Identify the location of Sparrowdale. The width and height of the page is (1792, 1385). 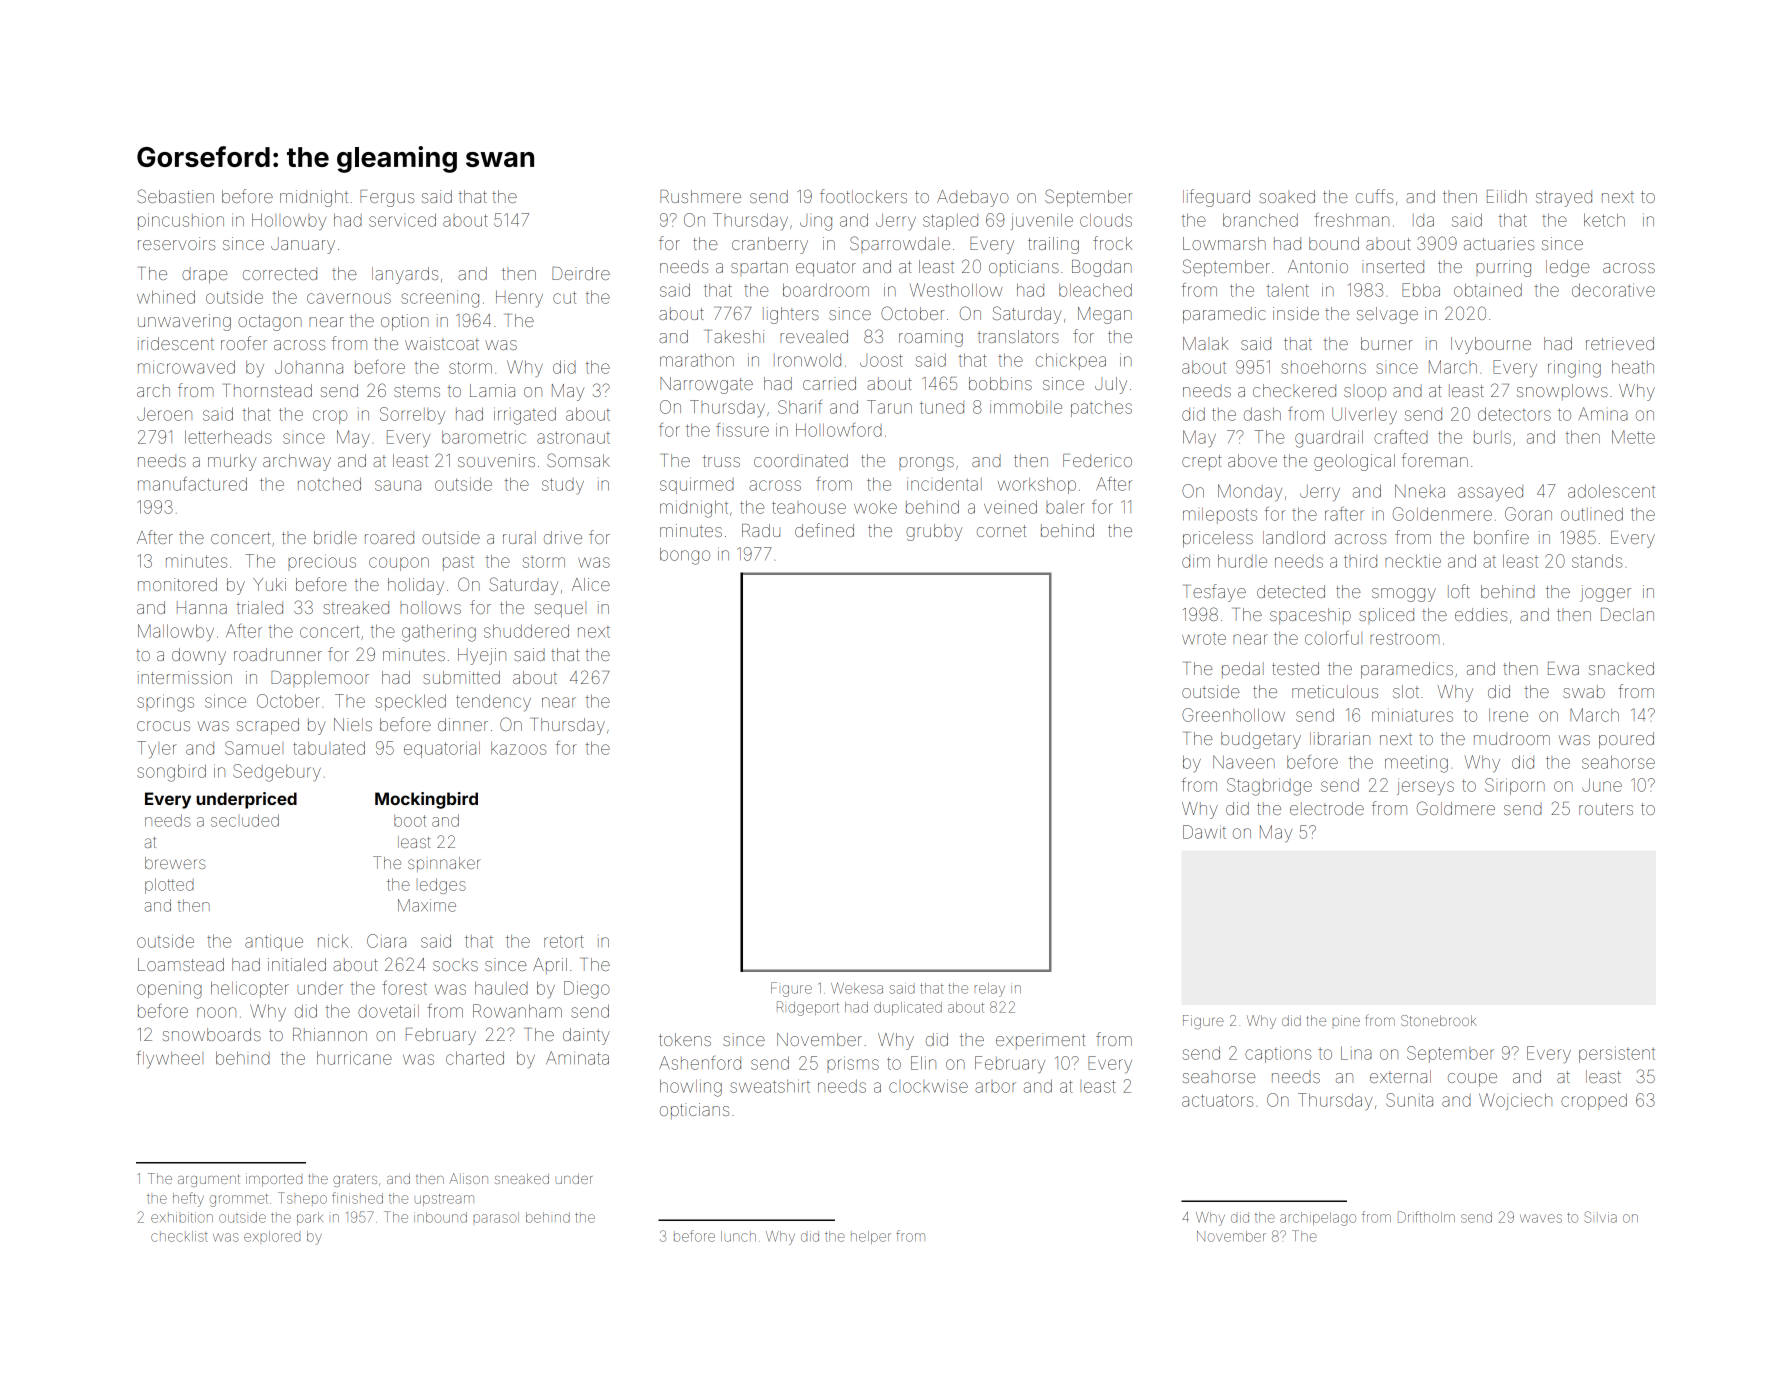
(900, 244).
